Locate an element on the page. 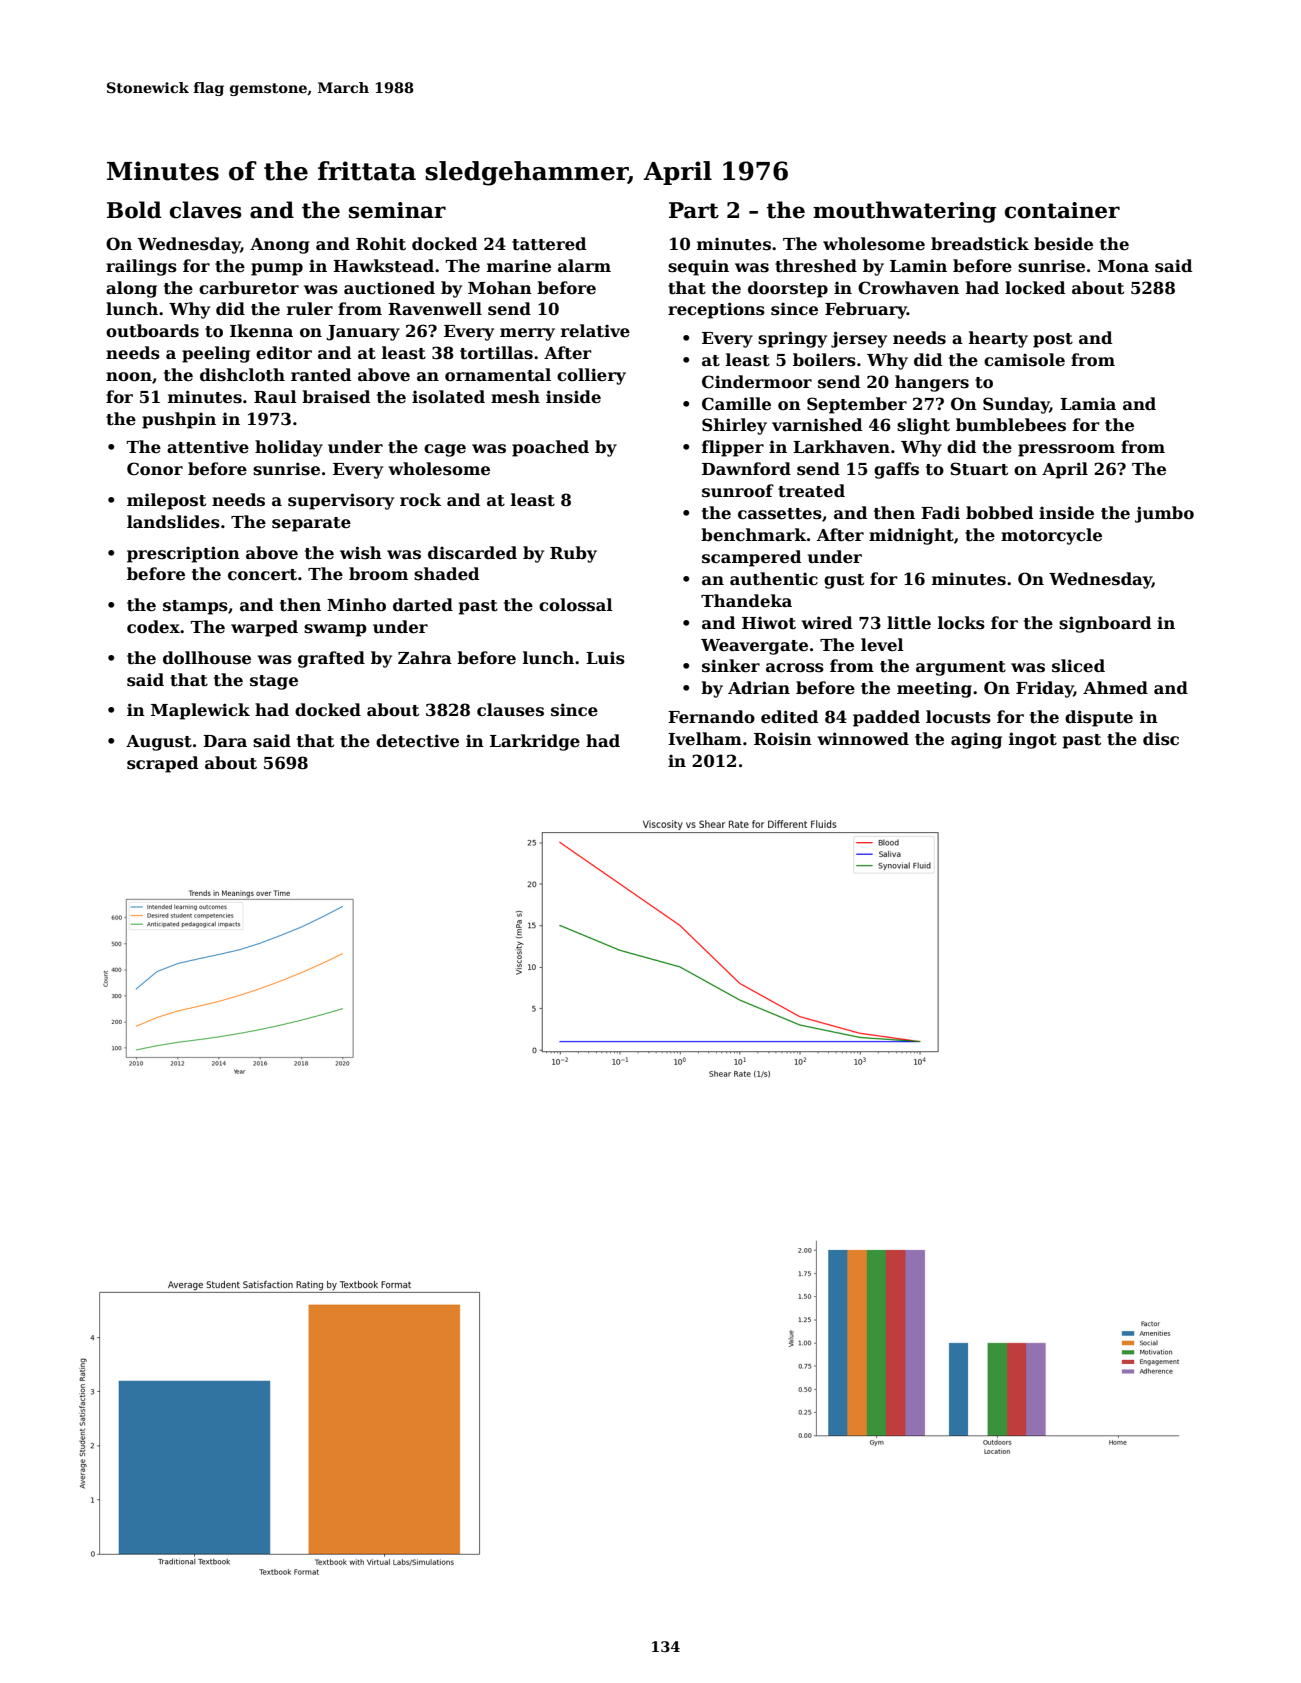  codex is located at coordinates (153, 627).
